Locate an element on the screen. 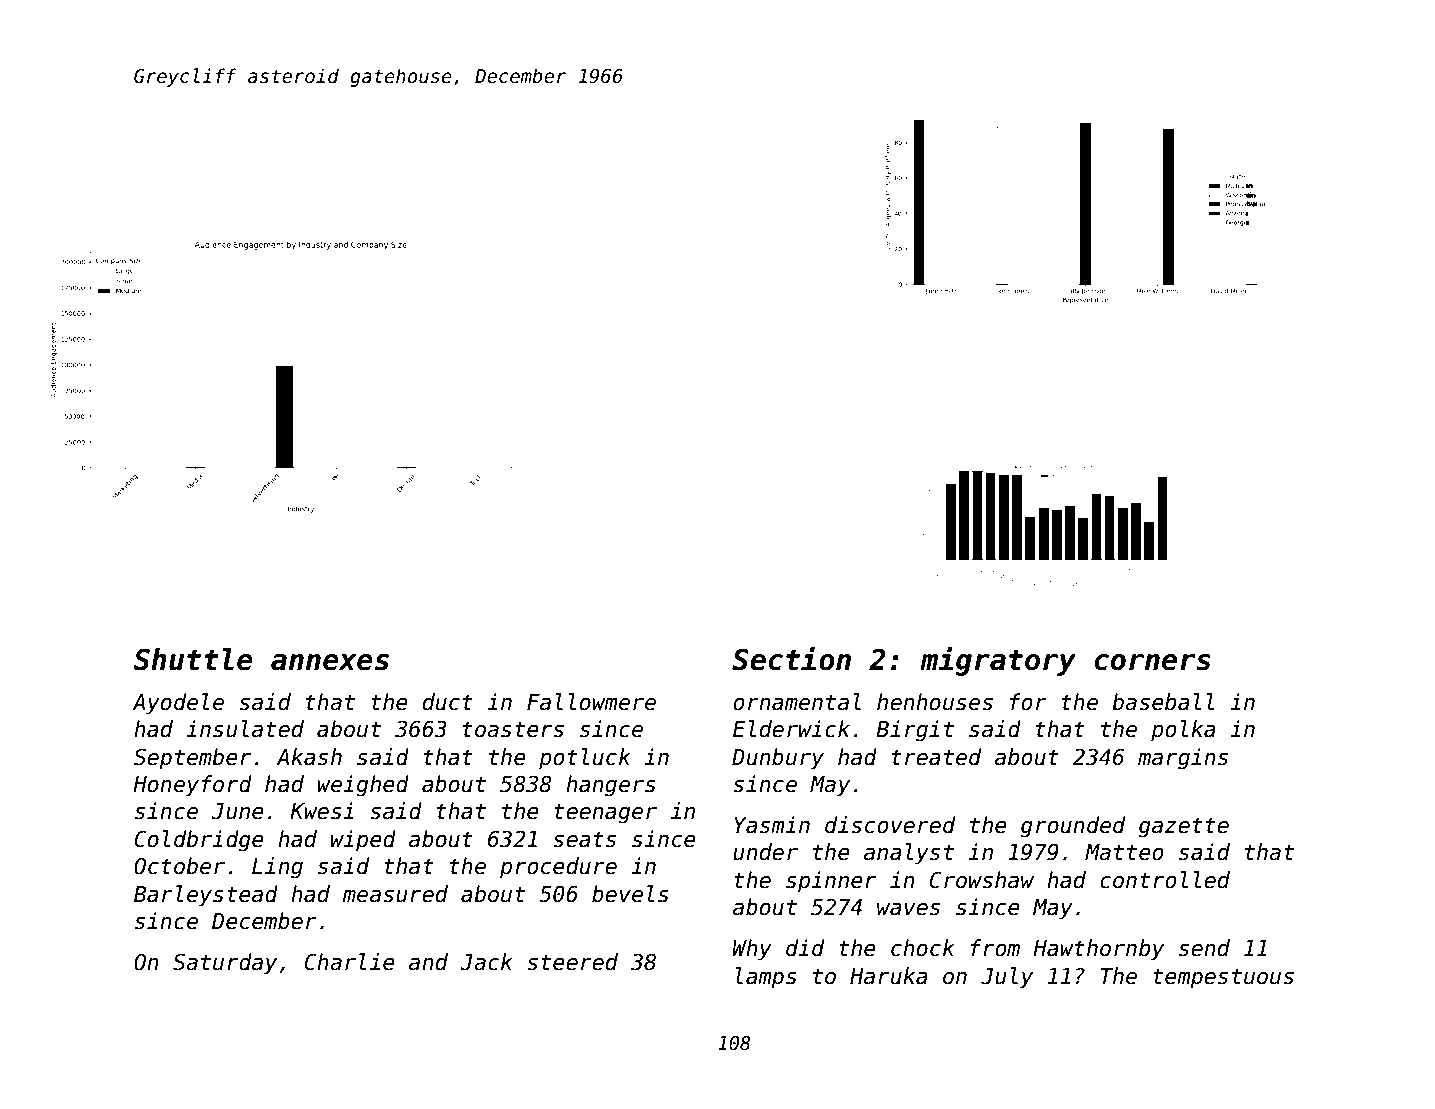  corners is located at coordinates (1152, 662).
